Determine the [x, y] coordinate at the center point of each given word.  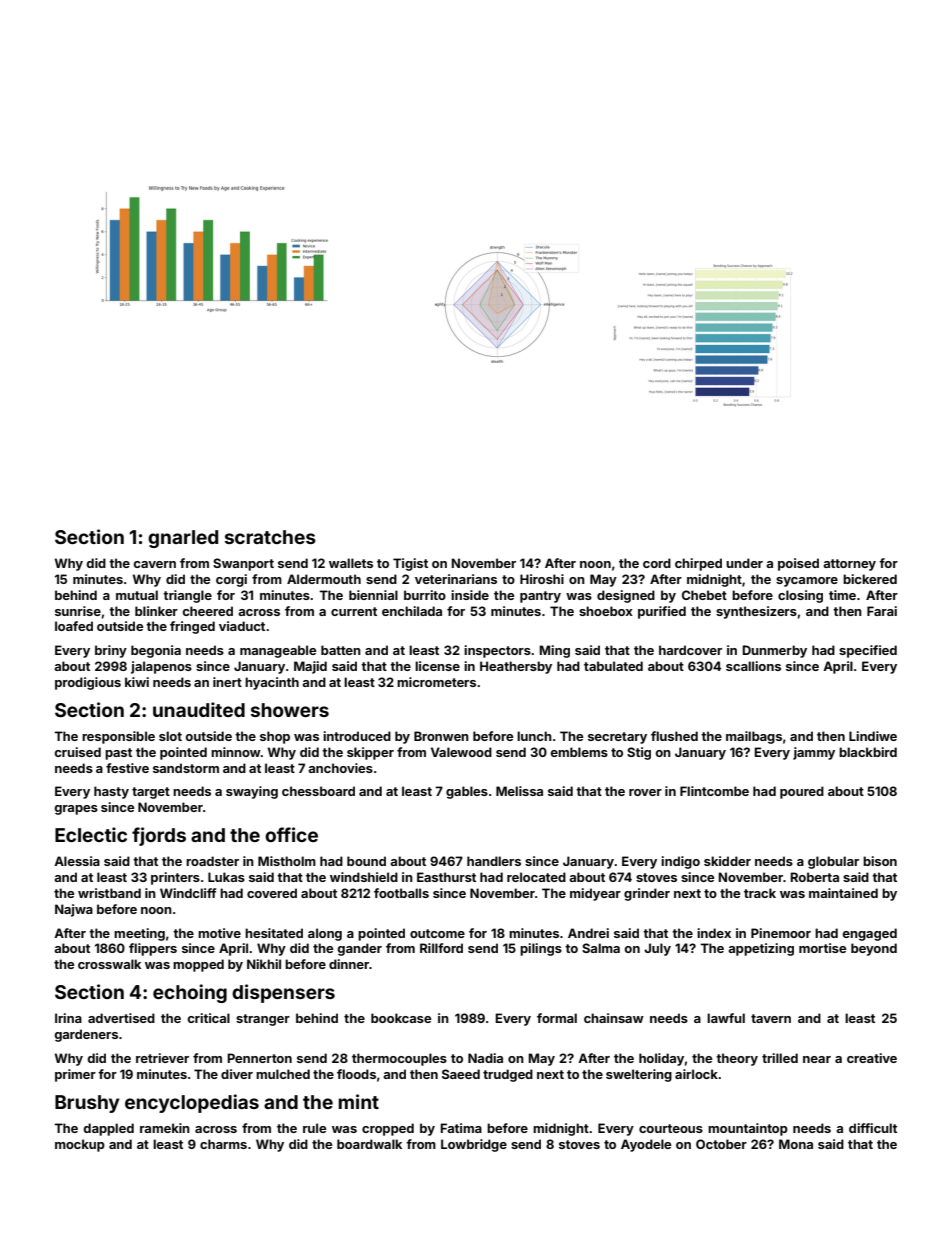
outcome [437, 933]
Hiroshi [542, 579]
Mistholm [287, 861]
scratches [270, 537]
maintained [843, 893]
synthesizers [756, 612]
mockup [80, 1145]
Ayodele [646, 1145]
